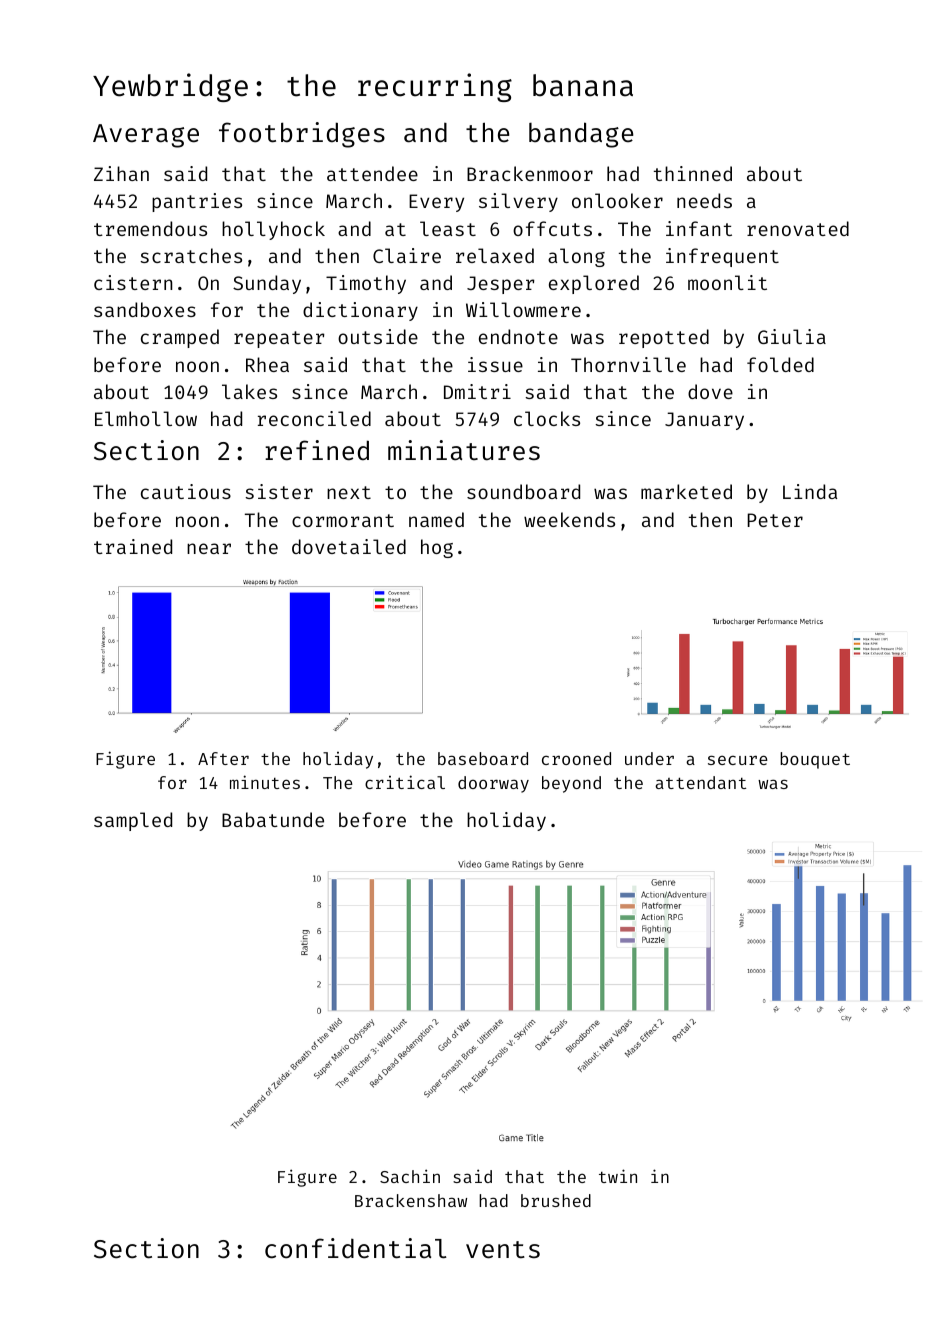 The height and width of the image is (1344, 946). Describe the element at coordinates (810, 491) in the image. I see `Linda` at that location.
